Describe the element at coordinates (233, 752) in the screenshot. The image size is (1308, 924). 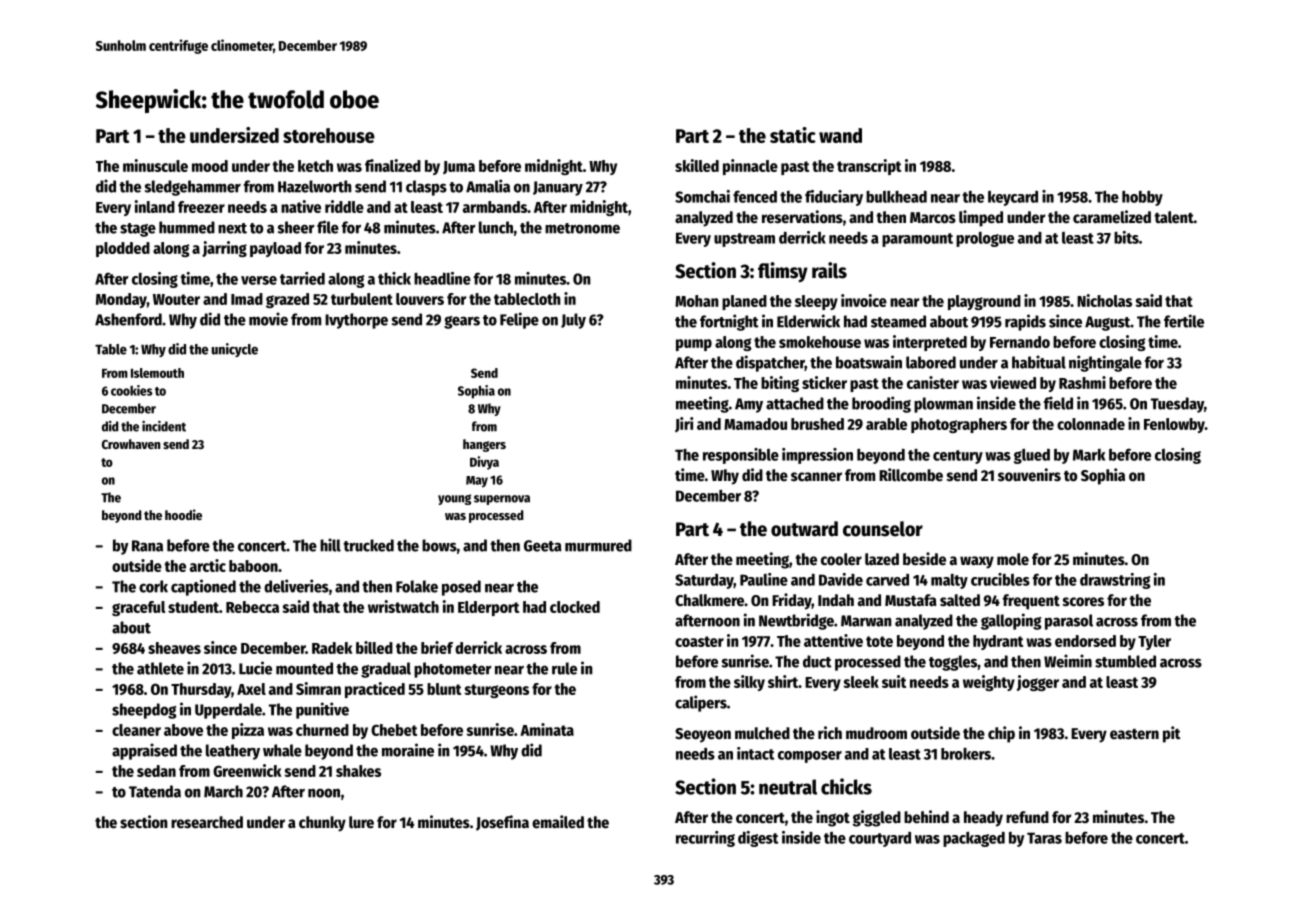
I see `leathery` at that location.
